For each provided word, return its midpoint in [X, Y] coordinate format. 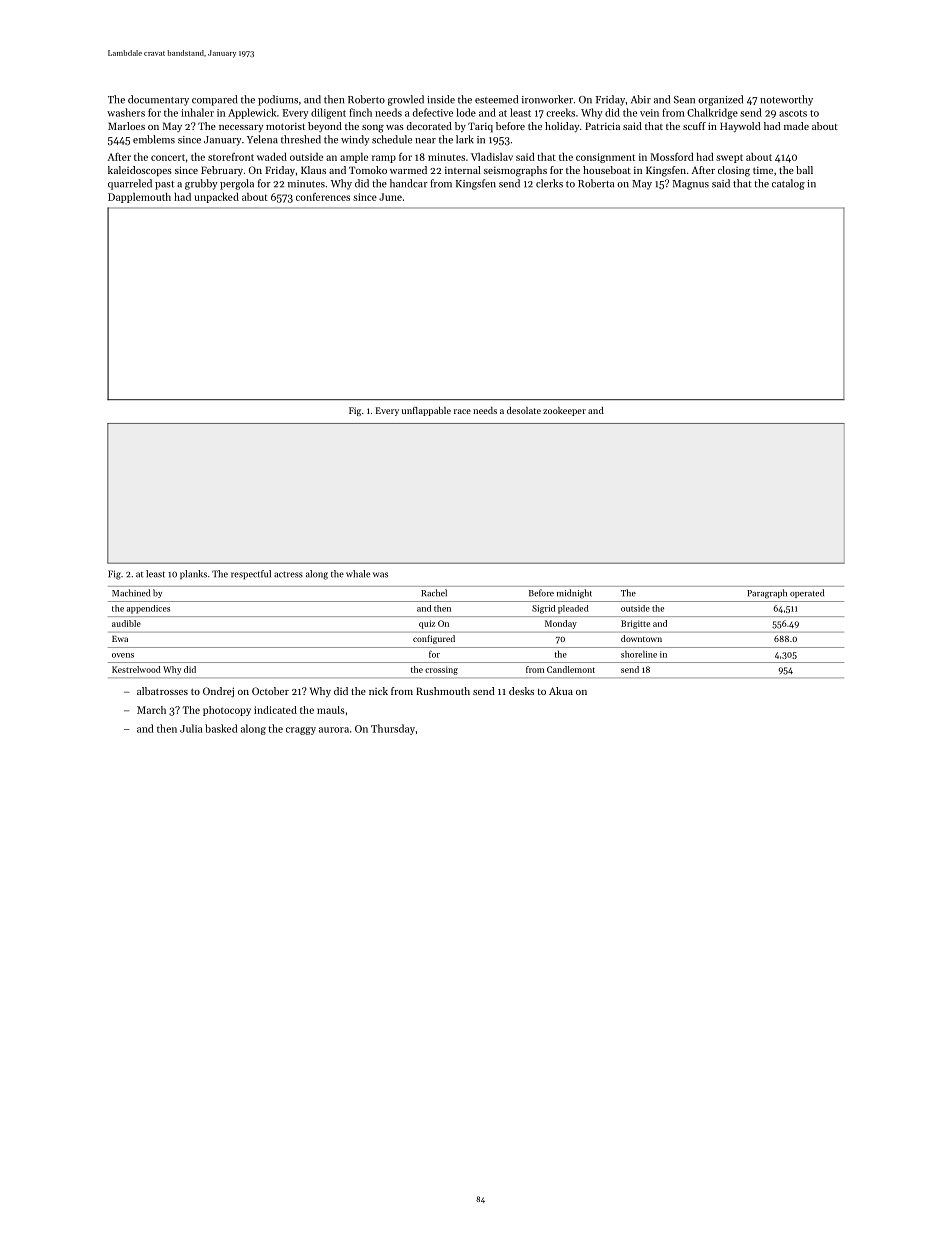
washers [126, 112]
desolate [524, 410]
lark [465, 139]
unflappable [426, 411]
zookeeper [564, 411]
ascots [793, 113]
